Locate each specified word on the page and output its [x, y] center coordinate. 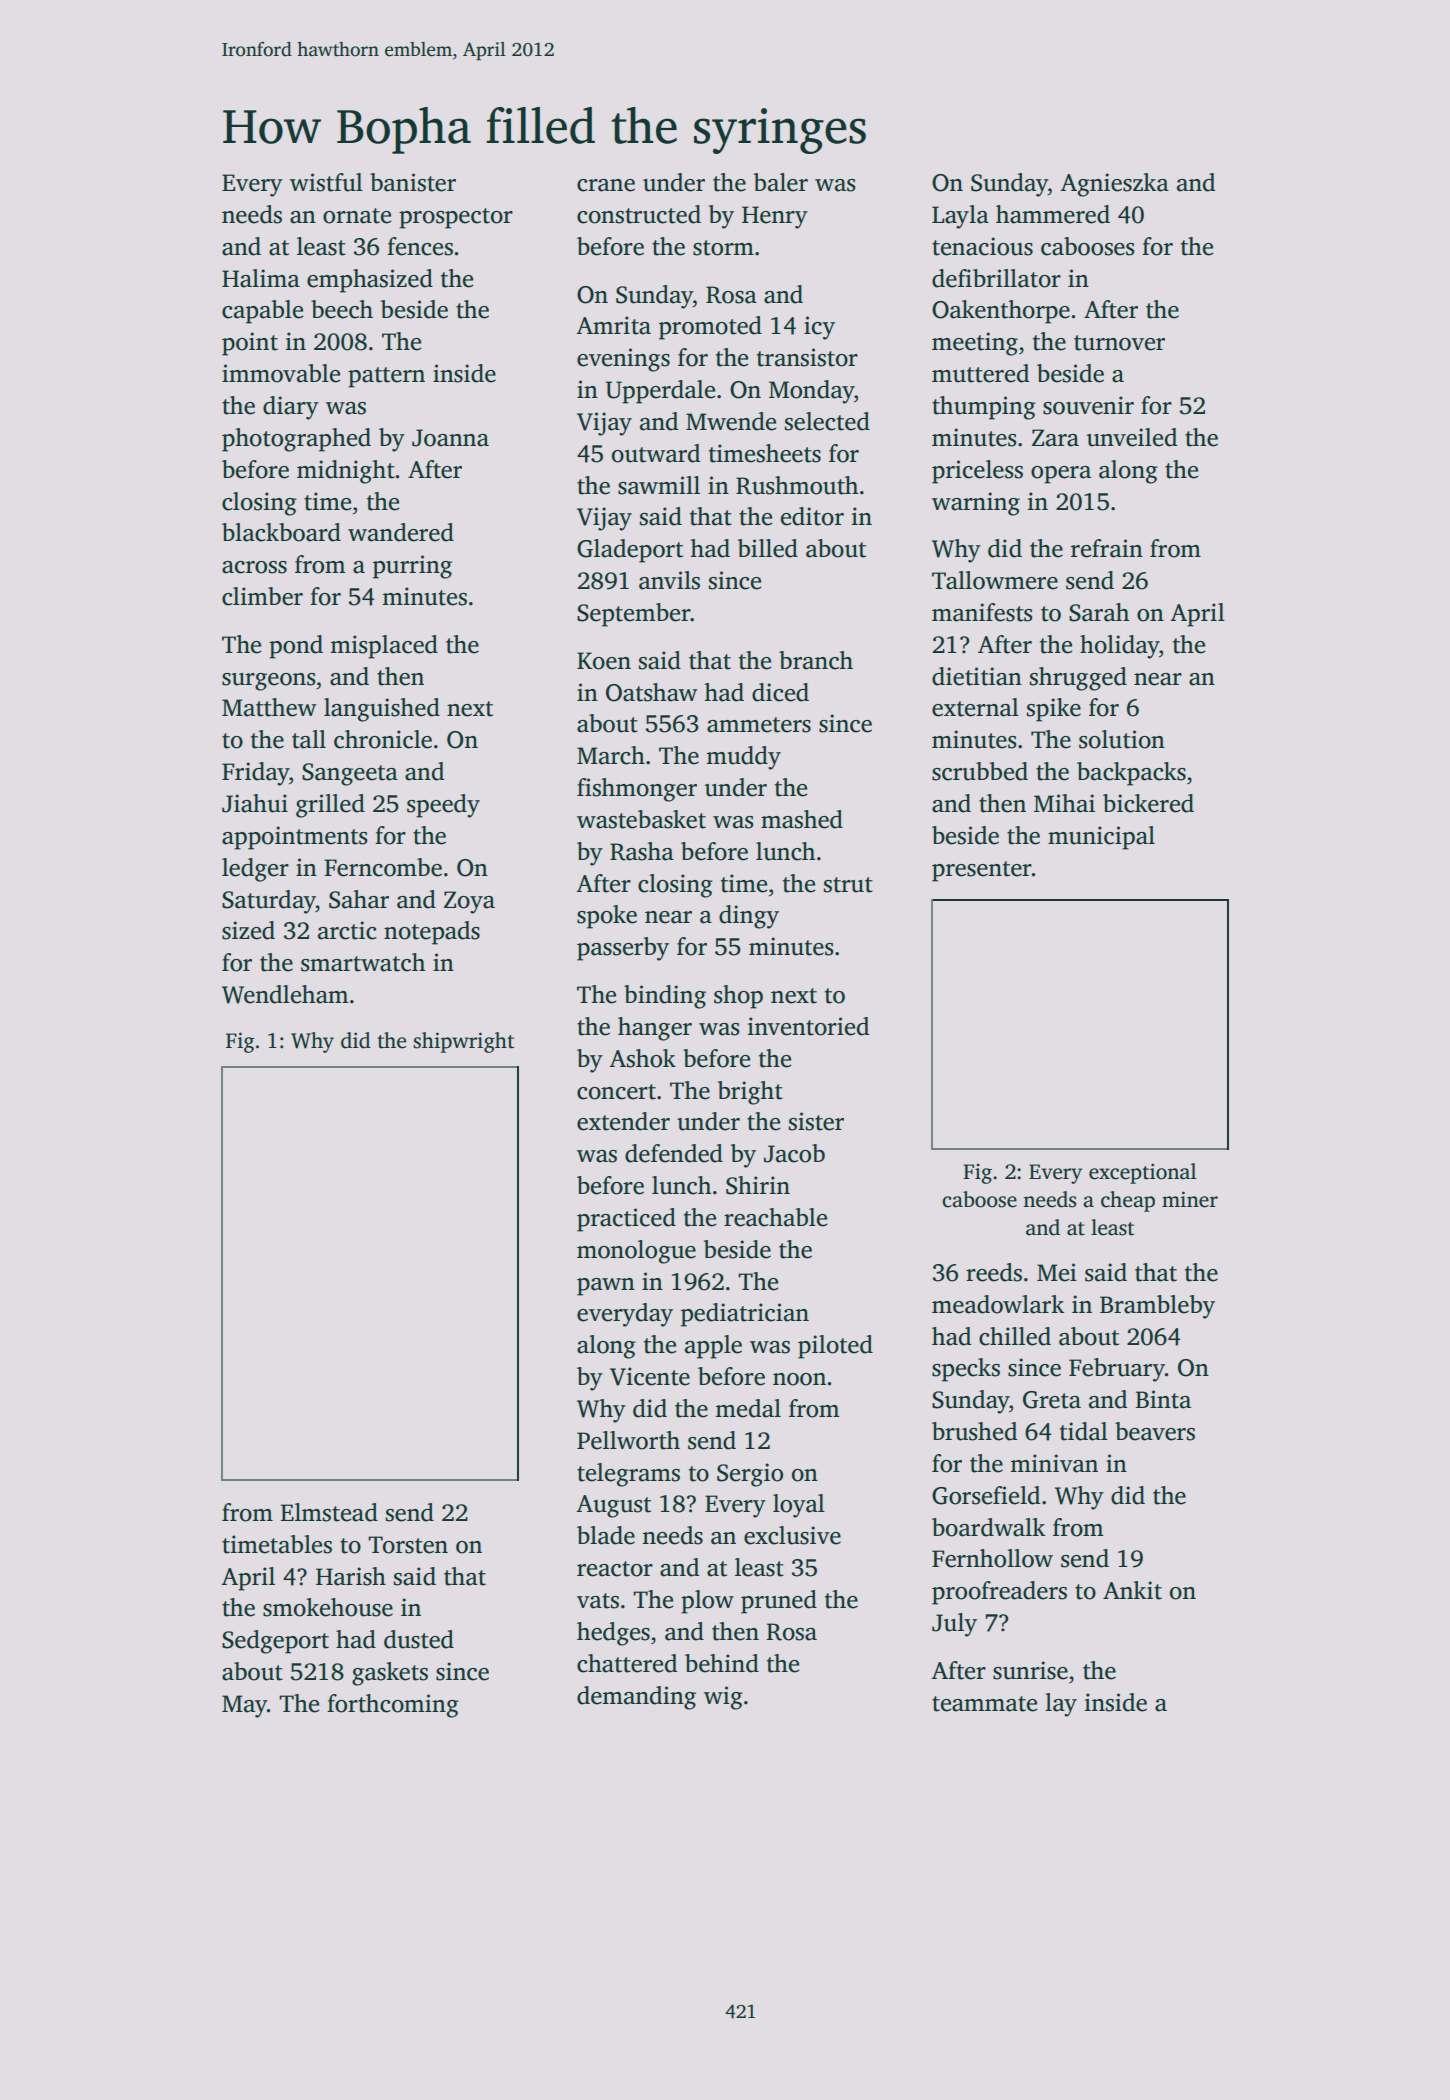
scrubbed [980, 771]
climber [262, 596]
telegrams [628, 1475]
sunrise [1030, 1670]
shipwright [463, 1042]
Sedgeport [275, 1642]
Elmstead [329, 1512]
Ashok [642, 1058]
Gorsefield [986, 1495]
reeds [994, 1272]
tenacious [982, 246]
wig [723, 1698]
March [611, 755]
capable [262, 312]
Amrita [613, 325]
